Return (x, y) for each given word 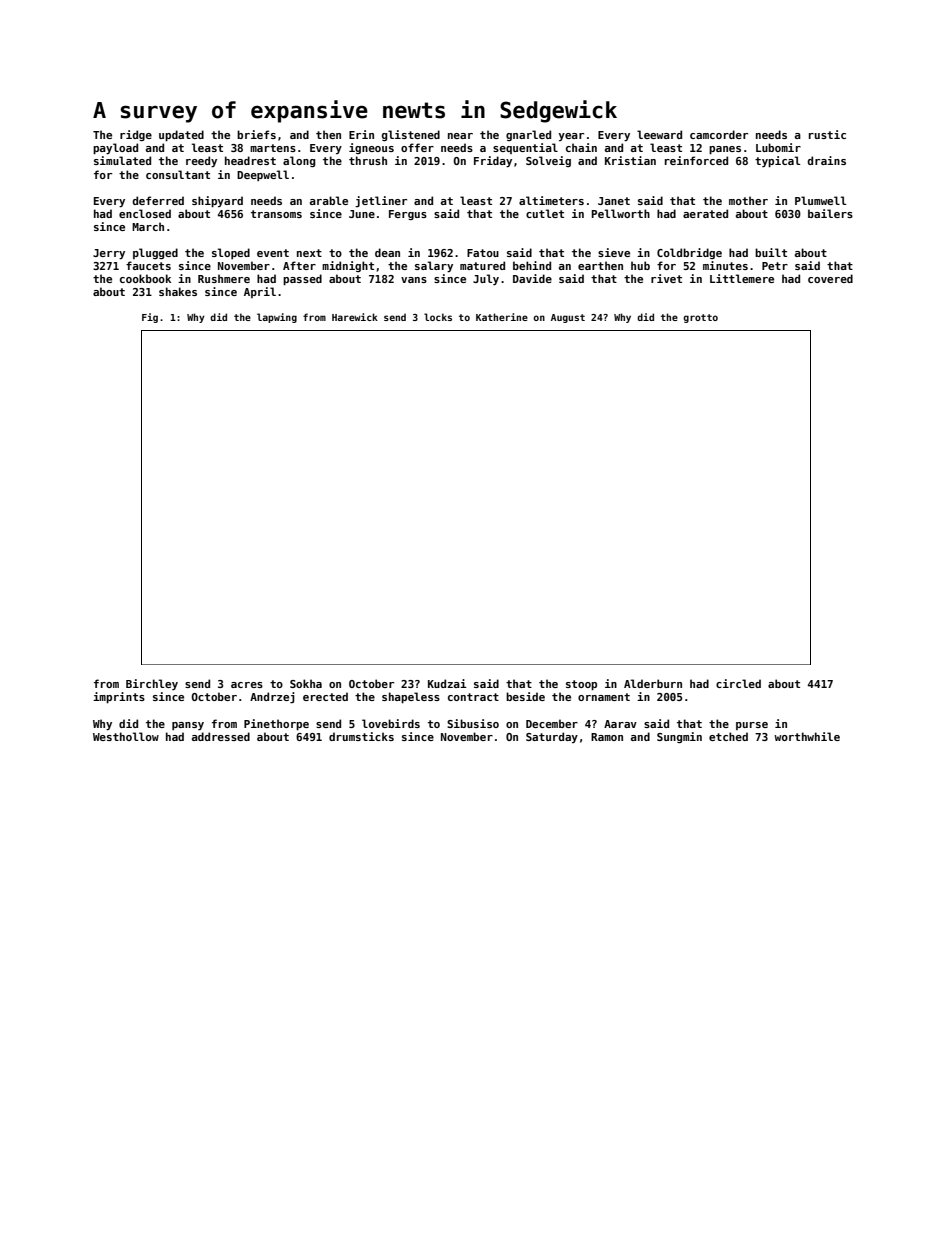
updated (181, 135)
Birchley (152, 684)
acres (247, 685)
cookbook (145, 278)
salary (434, 266)
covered (830, 278)
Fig (150, 318)
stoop (581, 685)
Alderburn (653, 683)
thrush (368, 160)
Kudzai (447, 683)
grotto (700, 318)
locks (438, 317)
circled (738, 683)
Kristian (630, 160)
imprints (119, 697)
